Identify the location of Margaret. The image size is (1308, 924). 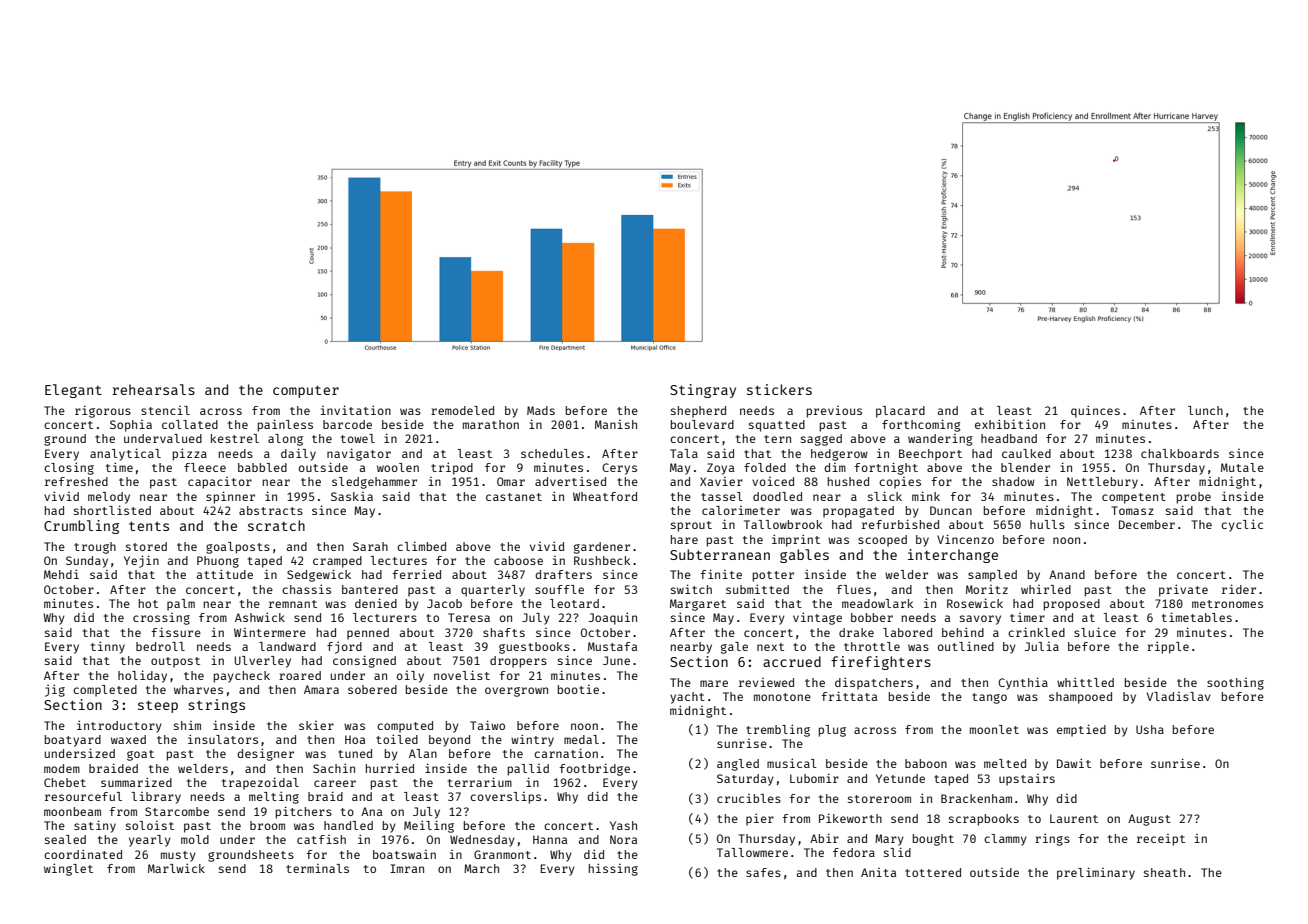
(698, 605).
